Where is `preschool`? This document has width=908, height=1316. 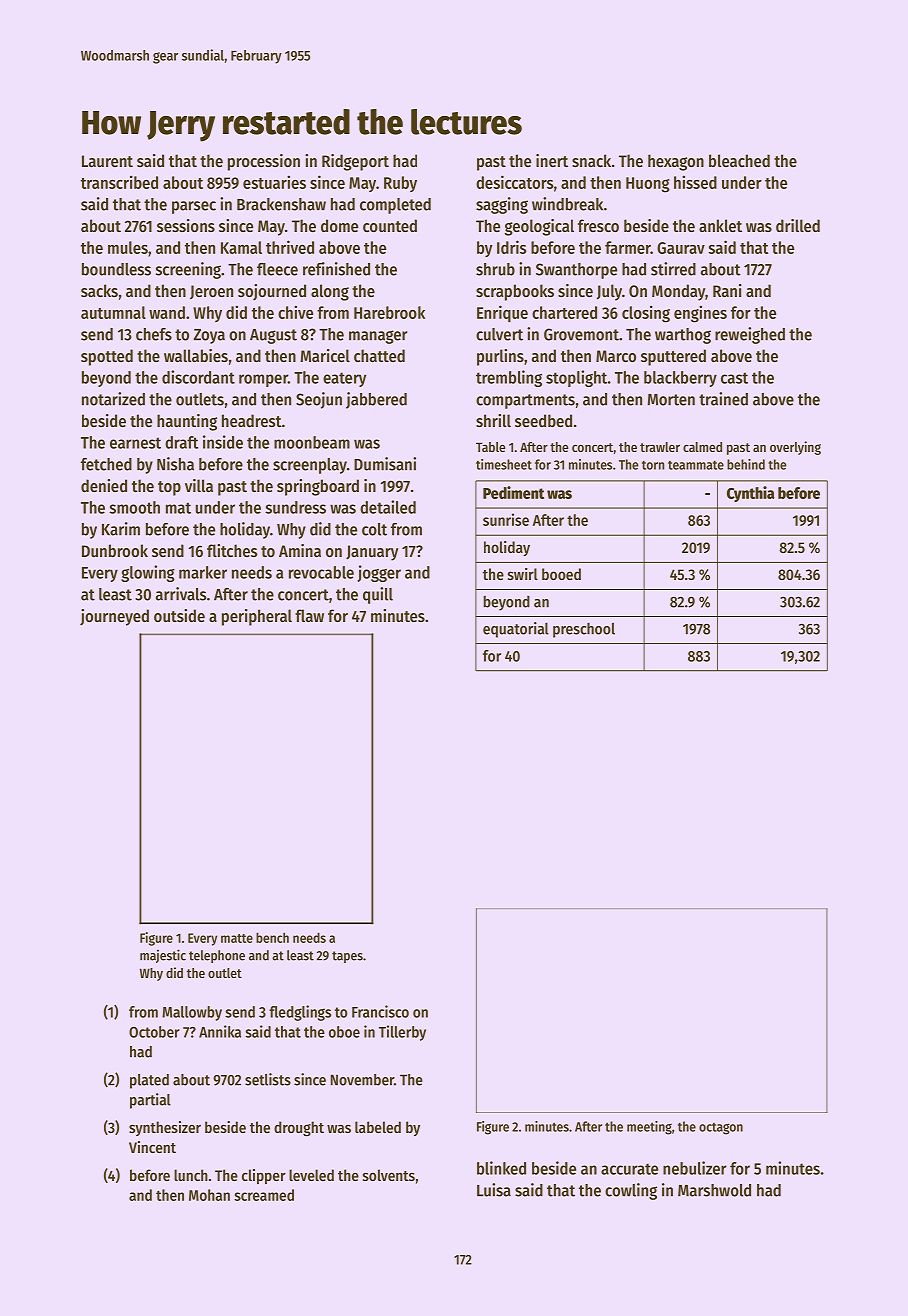
preschool is located at coordinates (584, 630).
